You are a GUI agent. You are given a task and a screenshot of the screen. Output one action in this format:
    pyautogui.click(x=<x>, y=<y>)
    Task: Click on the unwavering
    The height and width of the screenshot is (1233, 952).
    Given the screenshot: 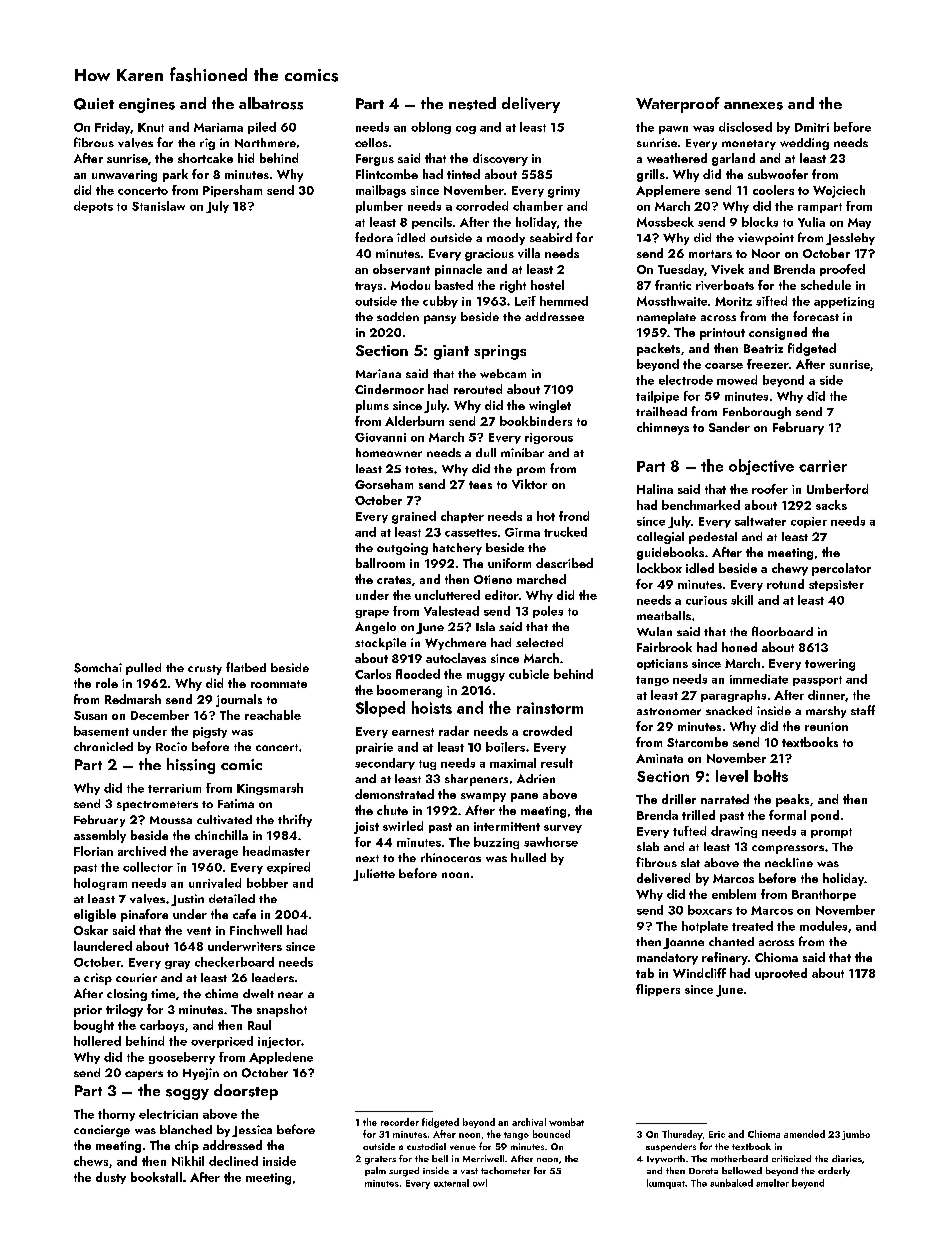 What is the action you would take?
    pyautogui.click(x=124, y=176)
